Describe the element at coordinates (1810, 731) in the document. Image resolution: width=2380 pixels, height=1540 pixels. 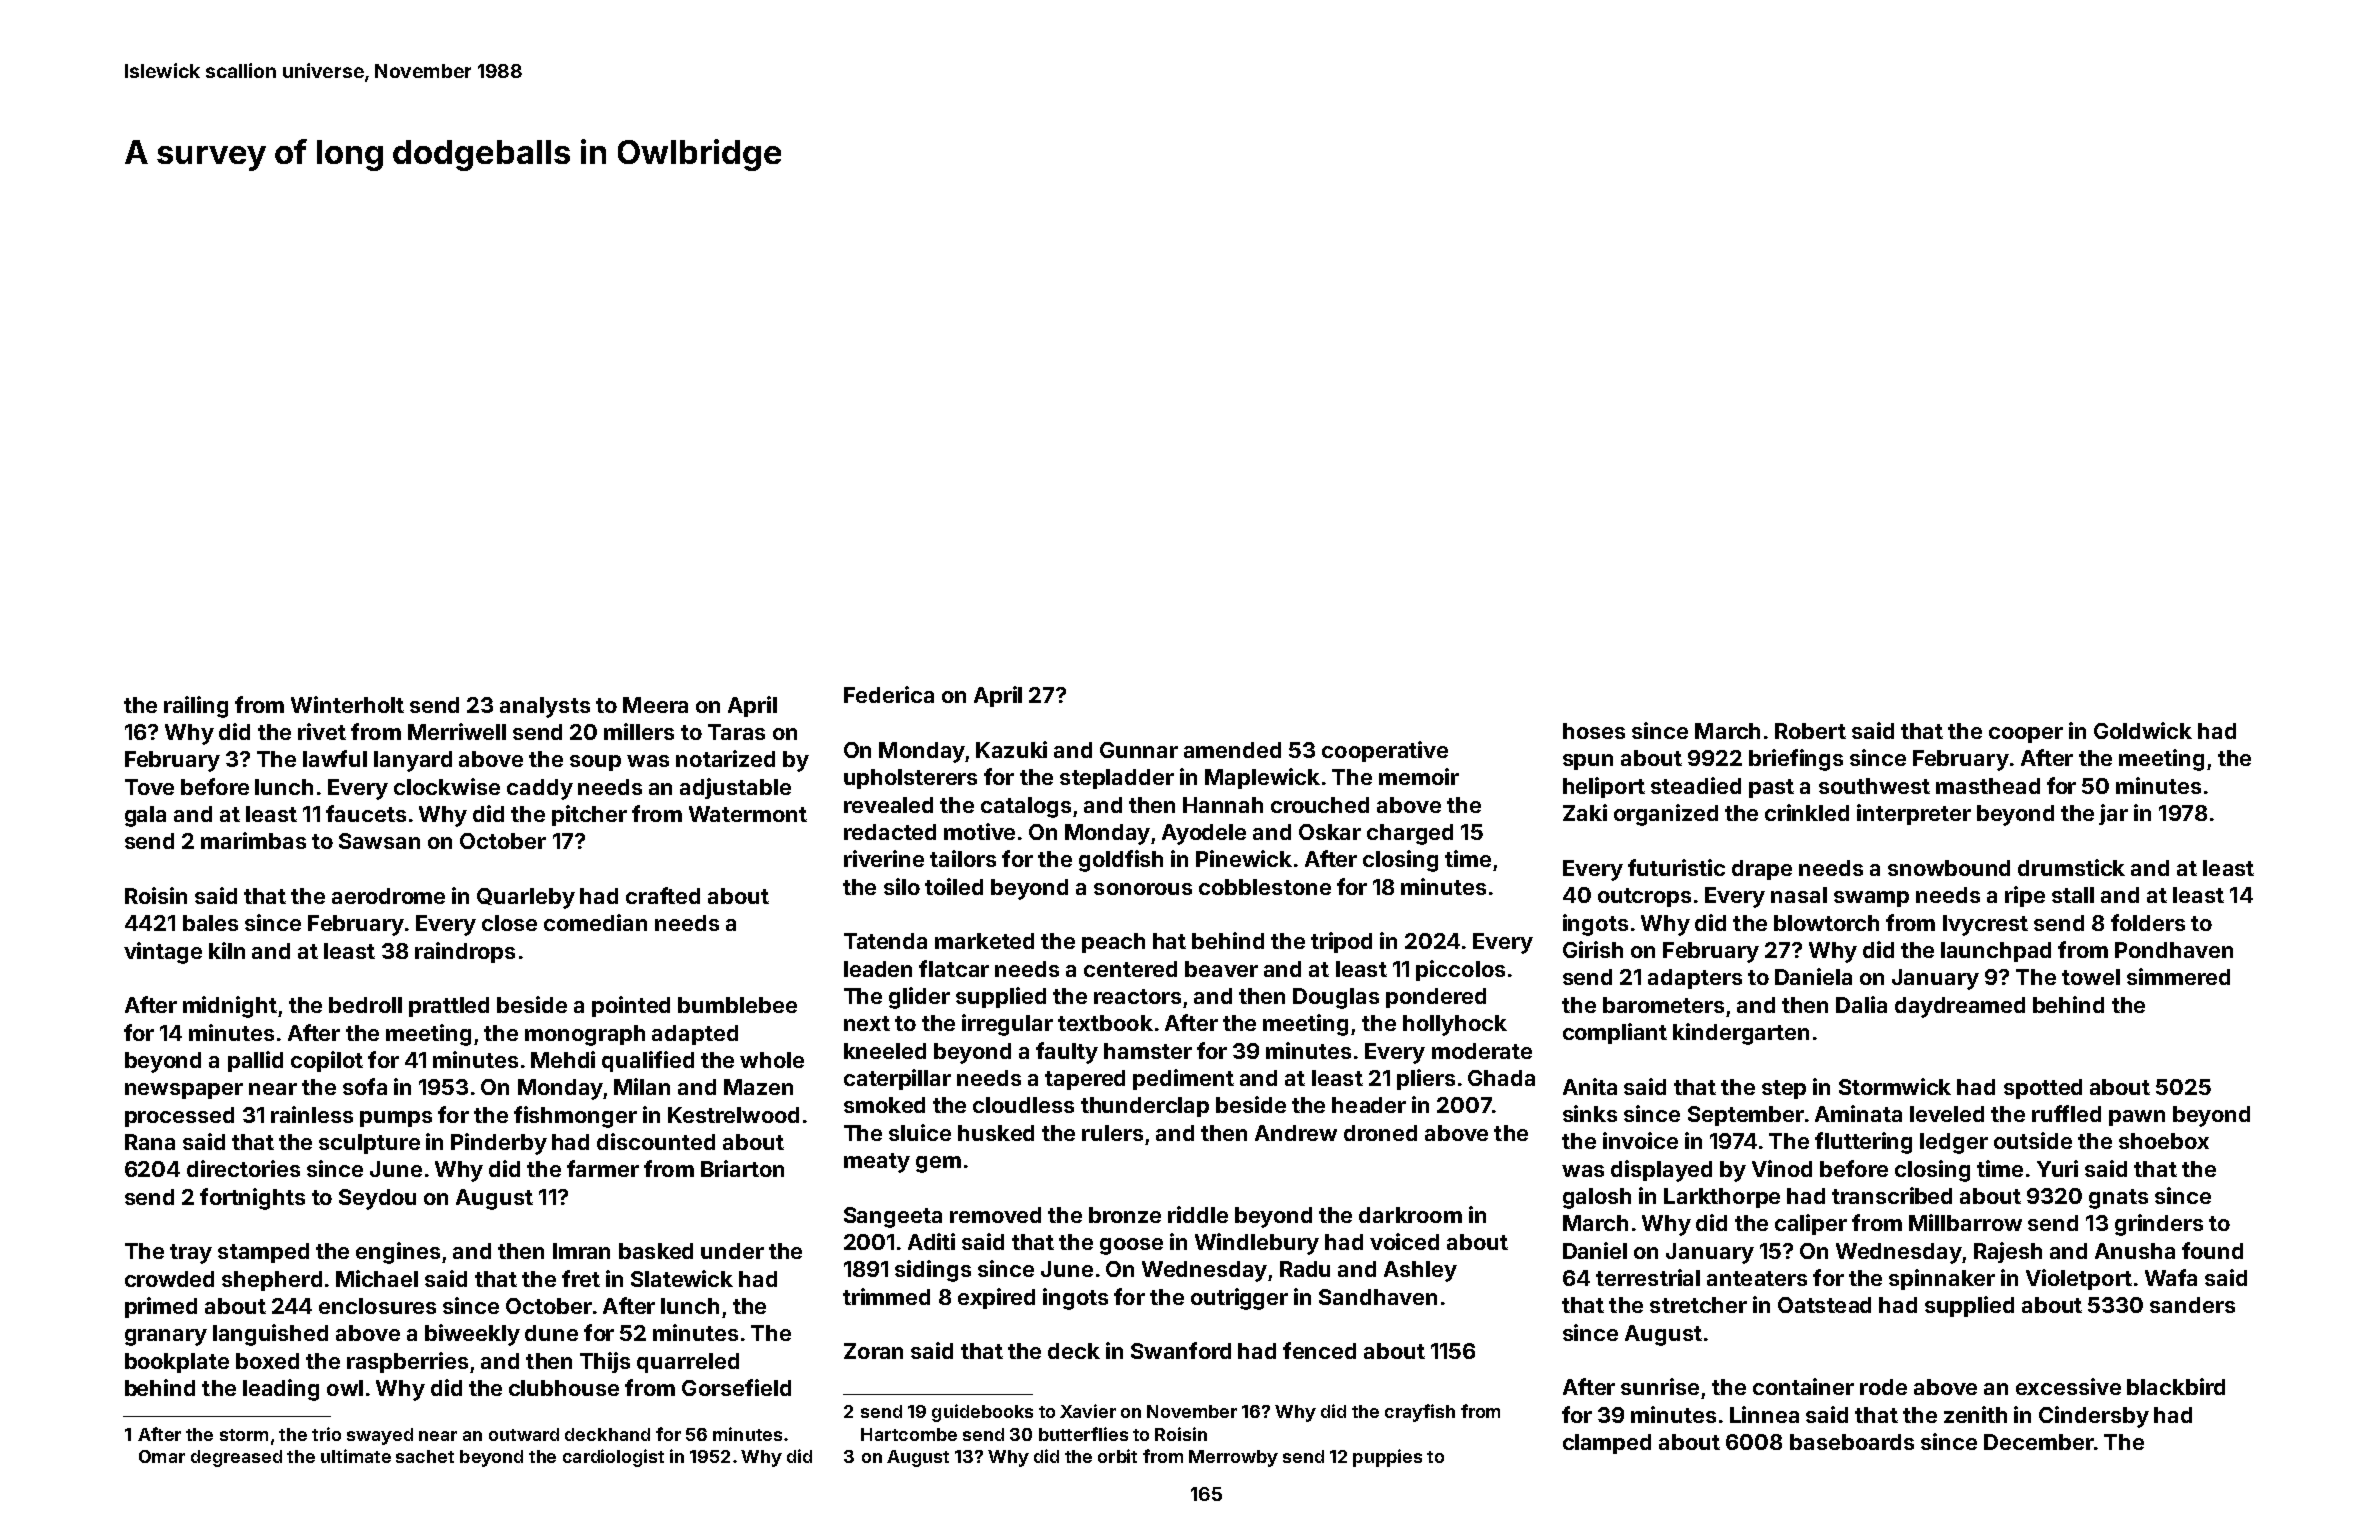
I see `Robert` at that location.
